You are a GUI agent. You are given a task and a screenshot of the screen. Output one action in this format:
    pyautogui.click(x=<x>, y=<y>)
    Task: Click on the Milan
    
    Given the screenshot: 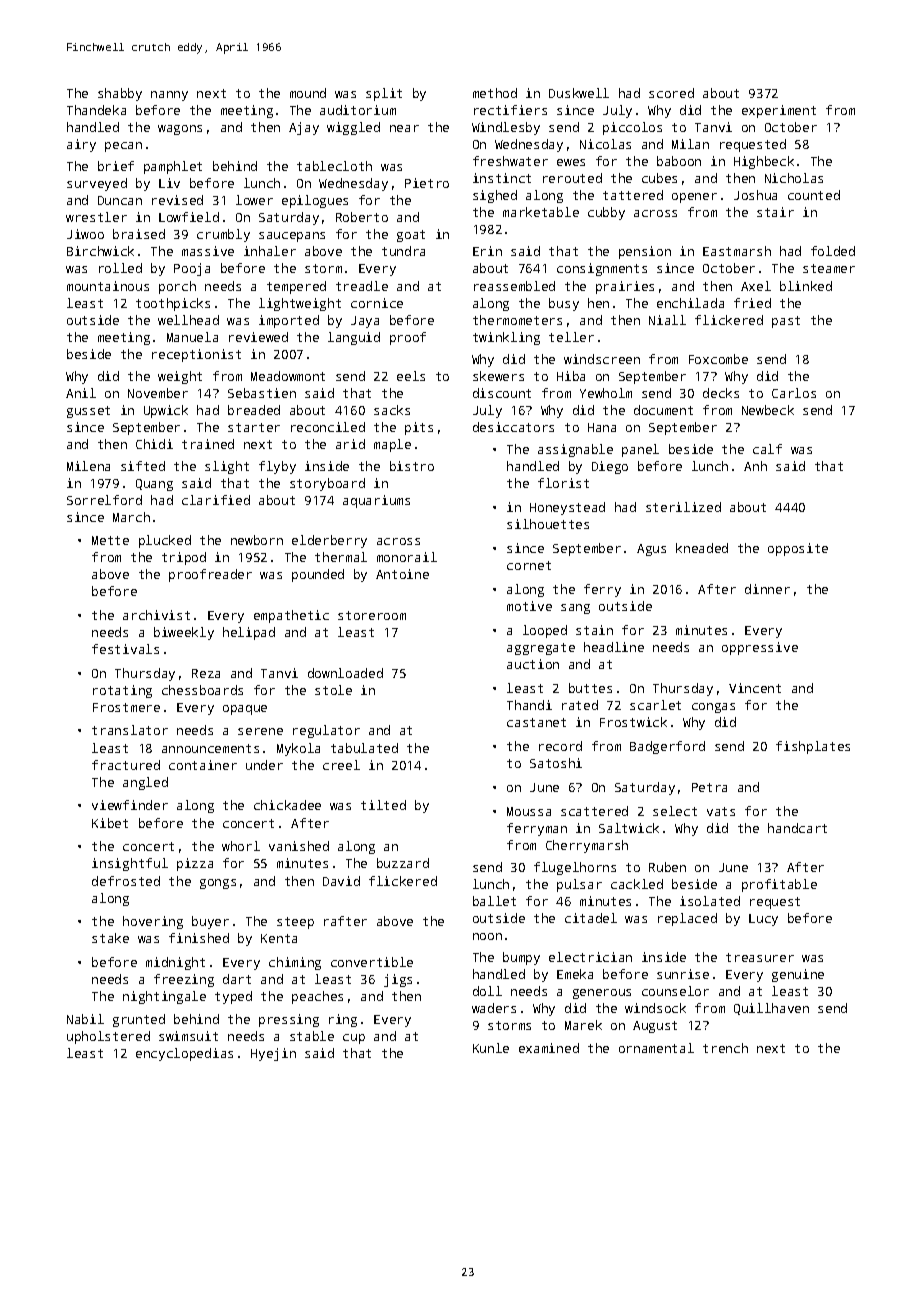 What is the action you would take?
    pyautogui.click(x=690, y=144)
